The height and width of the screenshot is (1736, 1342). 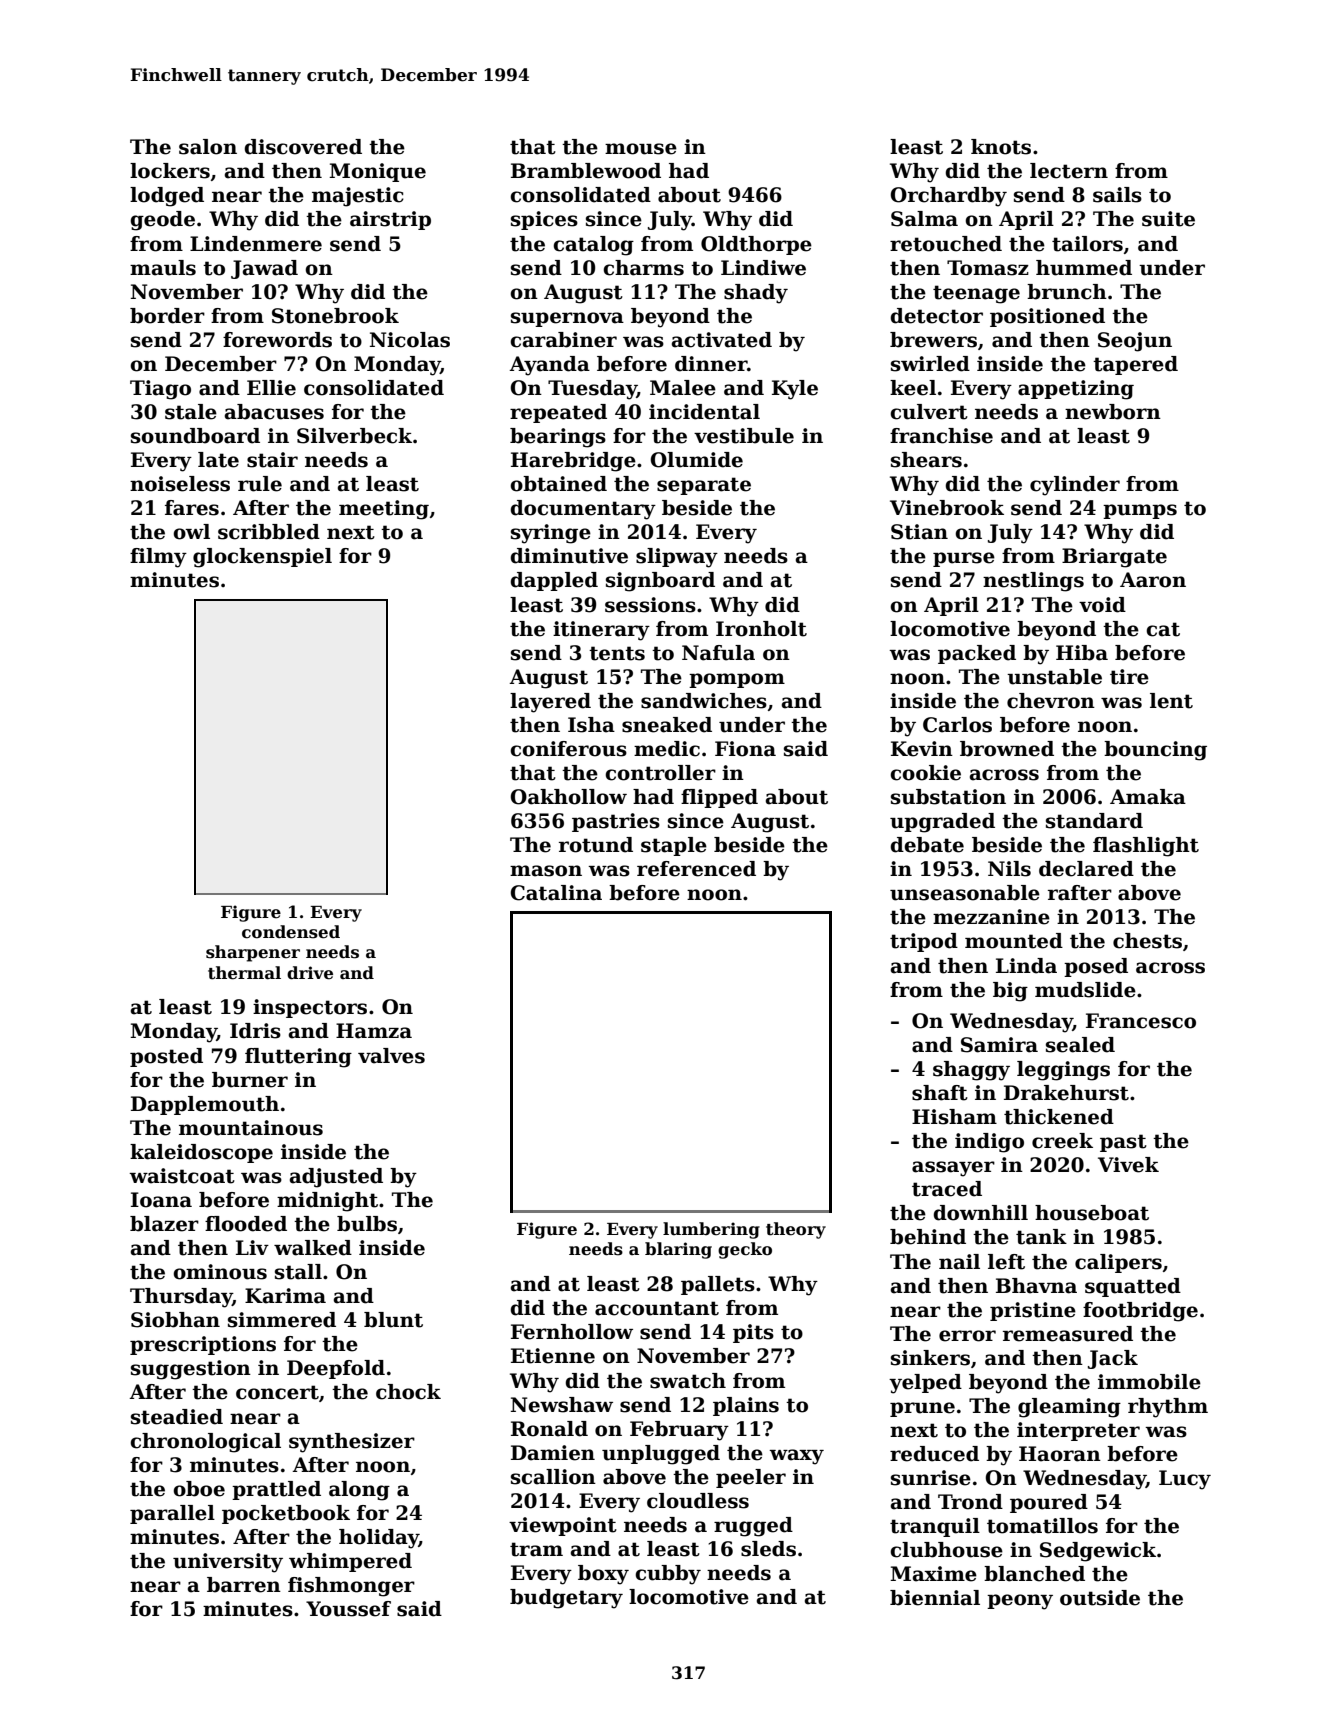 What do you see at coordinates (277, 1392) in the screenshot?
I see `concert` at bounding box center [277, 1392].
